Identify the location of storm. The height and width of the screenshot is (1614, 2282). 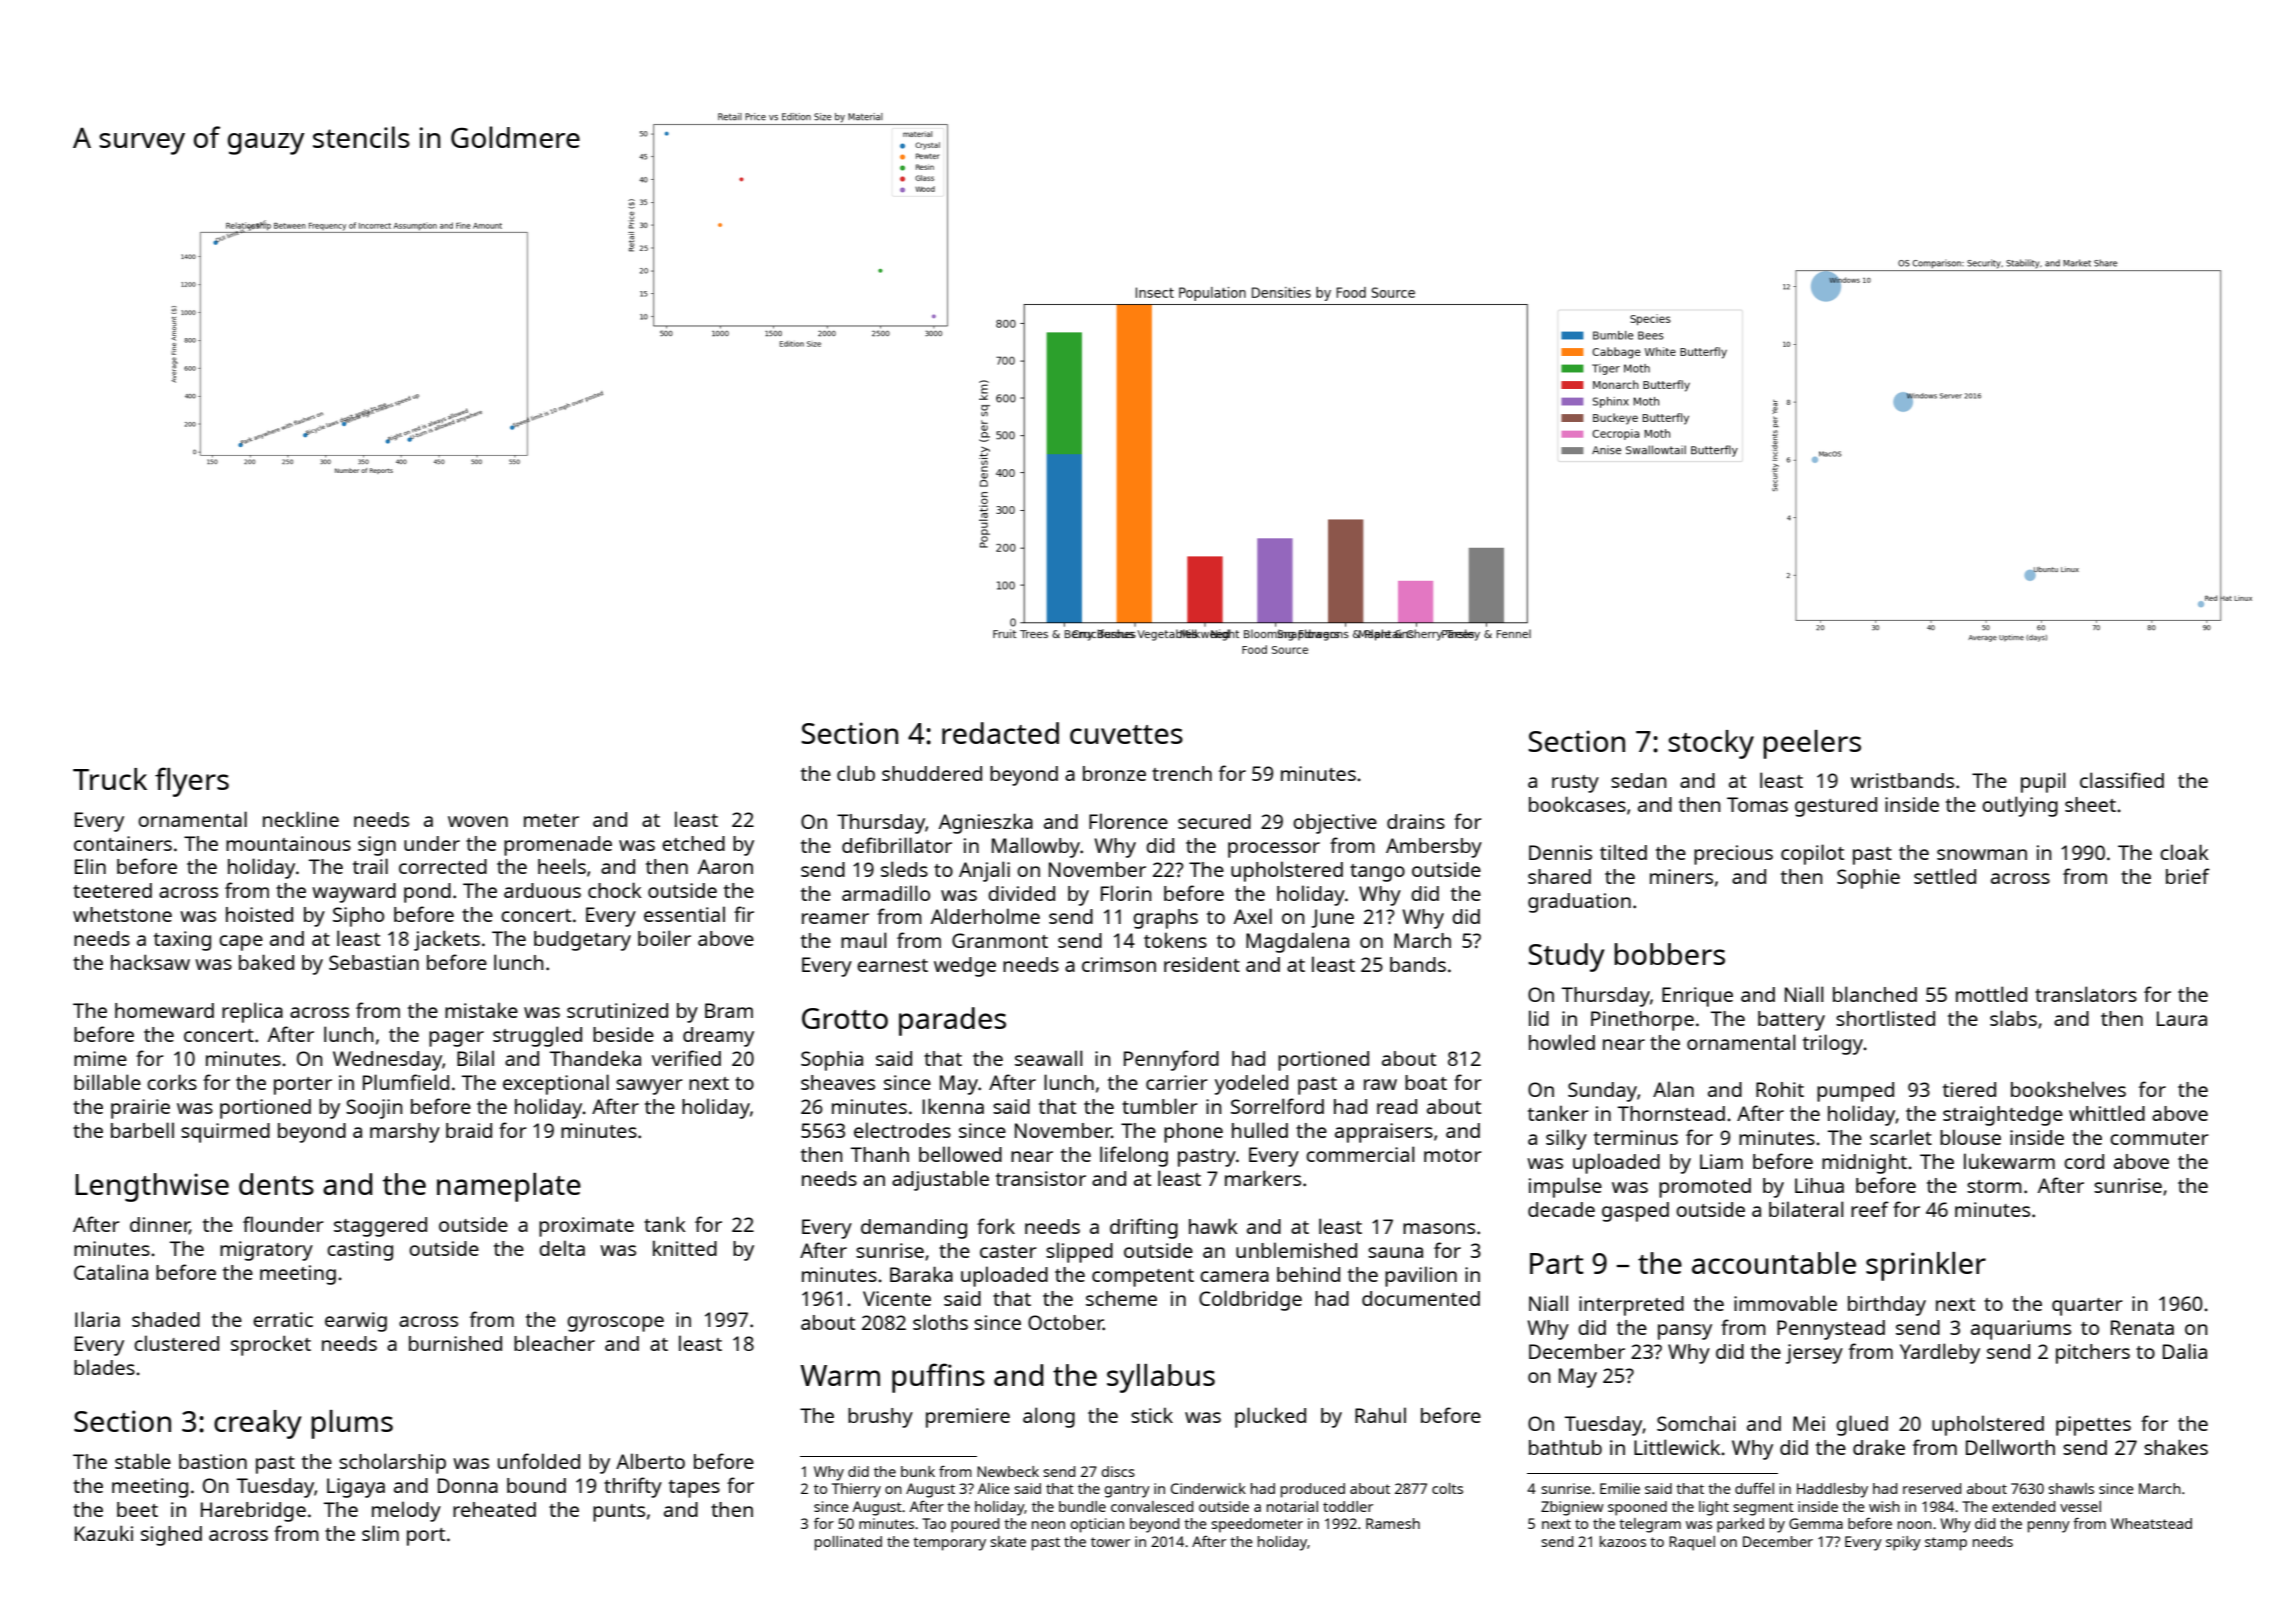
(1994, 1186).
